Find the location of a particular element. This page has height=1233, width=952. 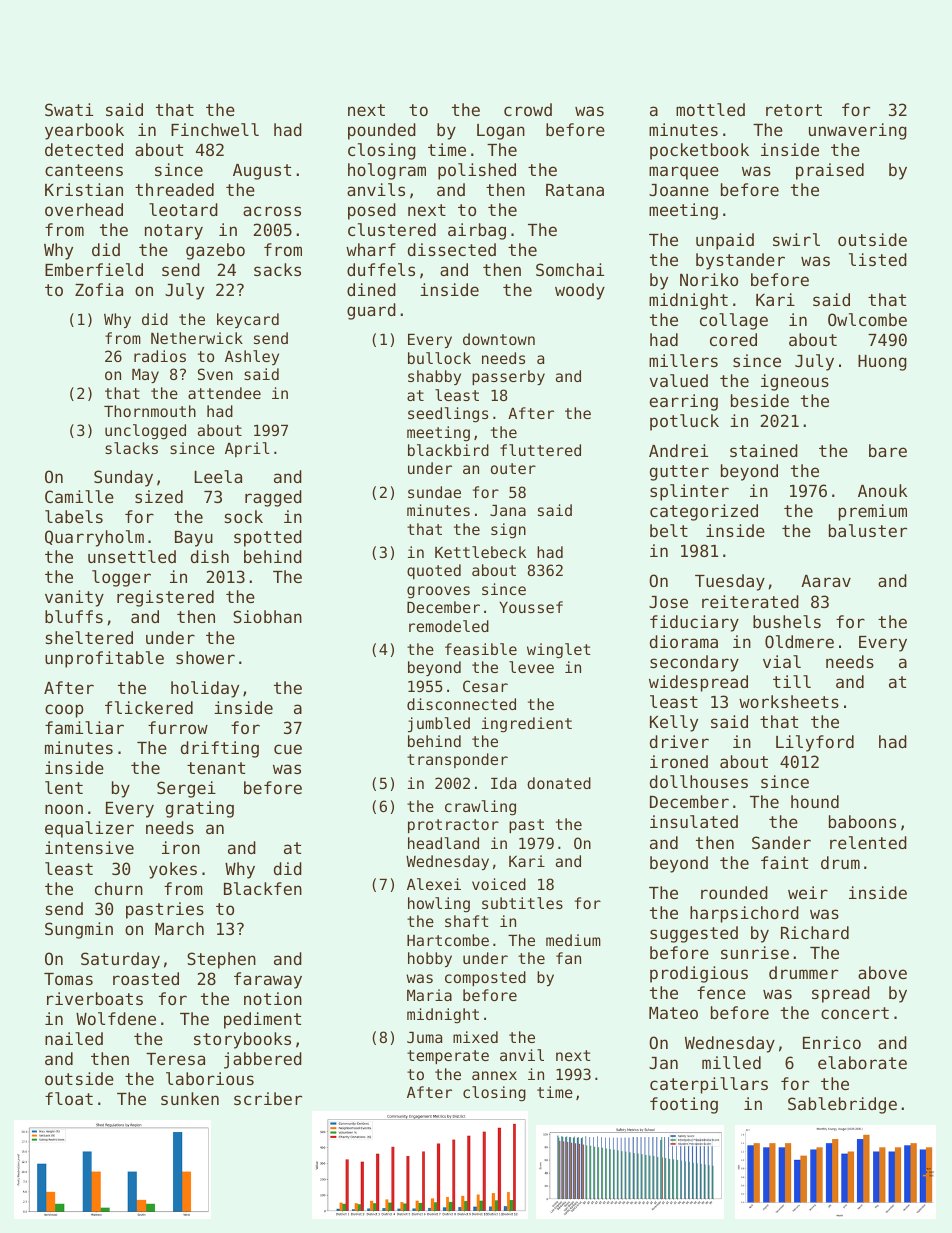

Kettlebeck is located at coordinates (480, 552).
